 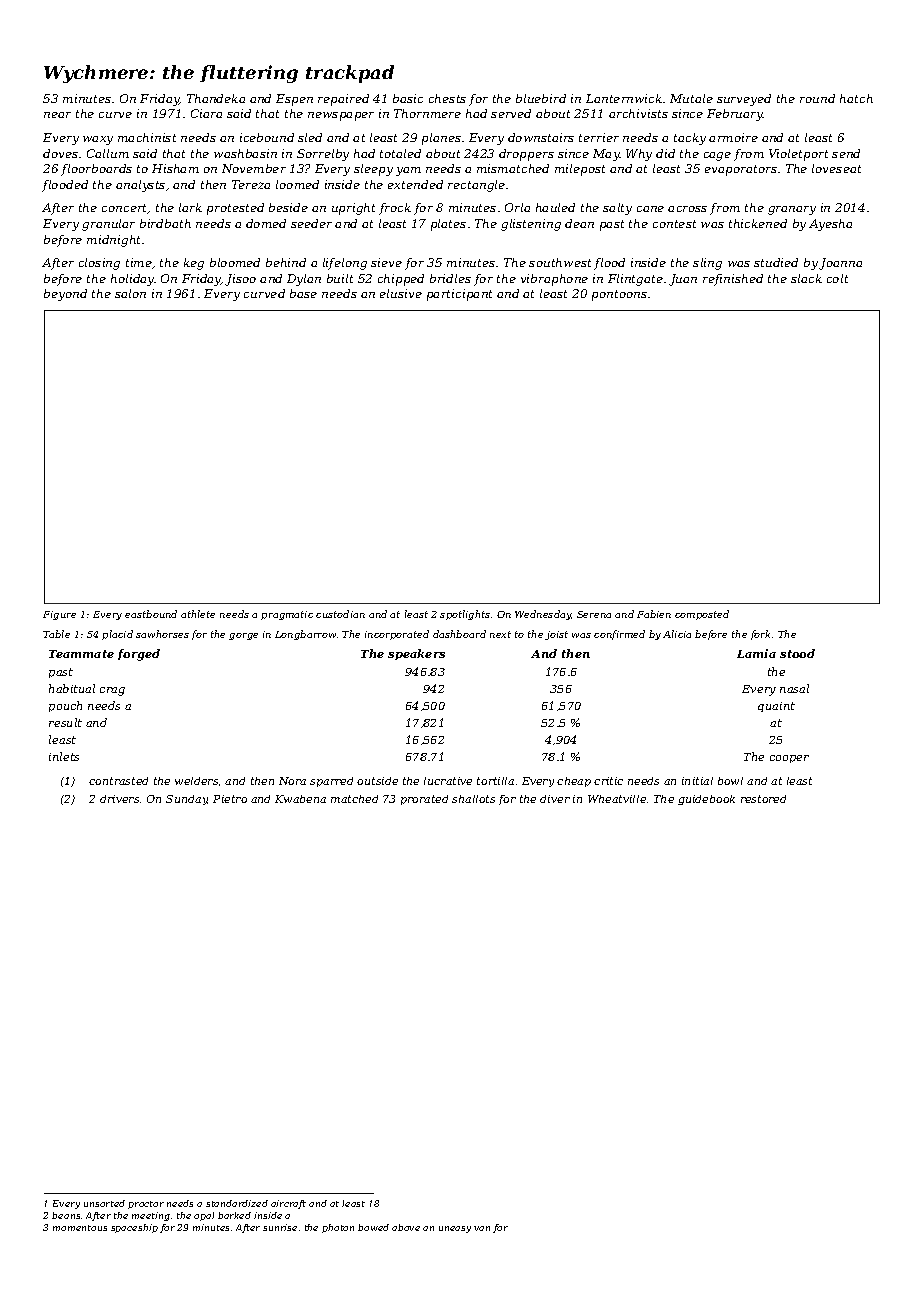 What do you see at coordinates (187, 800) in the screenshot?
I see `Sunday` at bounding box center [187, 800].
